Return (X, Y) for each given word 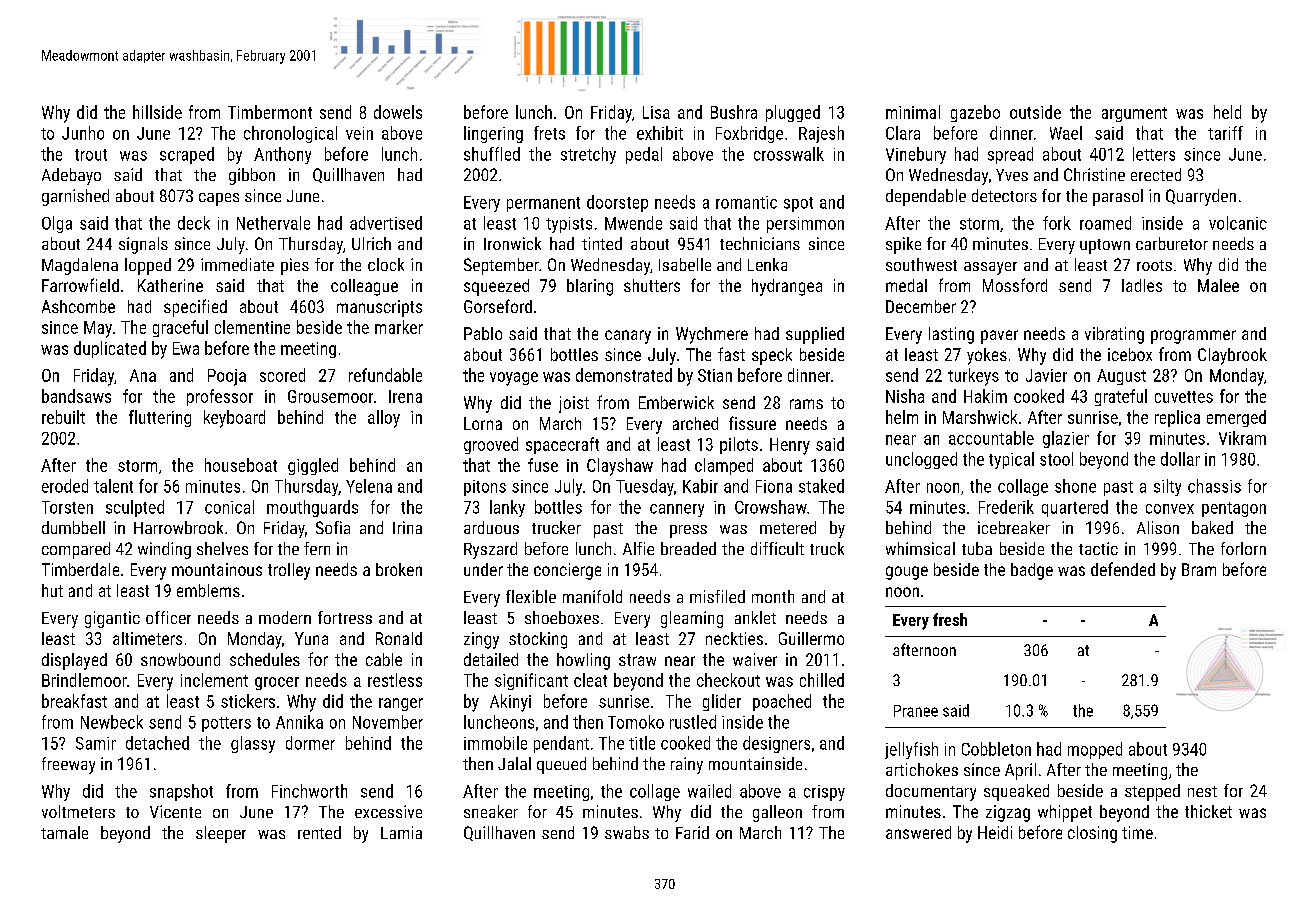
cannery (677, 510)
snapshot (181, 792)
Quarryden (1201, 197)
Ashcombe (78, 306)
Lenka (767, 264)
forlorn (1243, 548)
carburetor (1172, 243)
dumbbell (73, 527)
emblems (208, 590)
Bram (1199, 569)
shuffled (492, 154)
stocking (538, 640)
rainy (687, 765)
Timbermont (270, 112)
